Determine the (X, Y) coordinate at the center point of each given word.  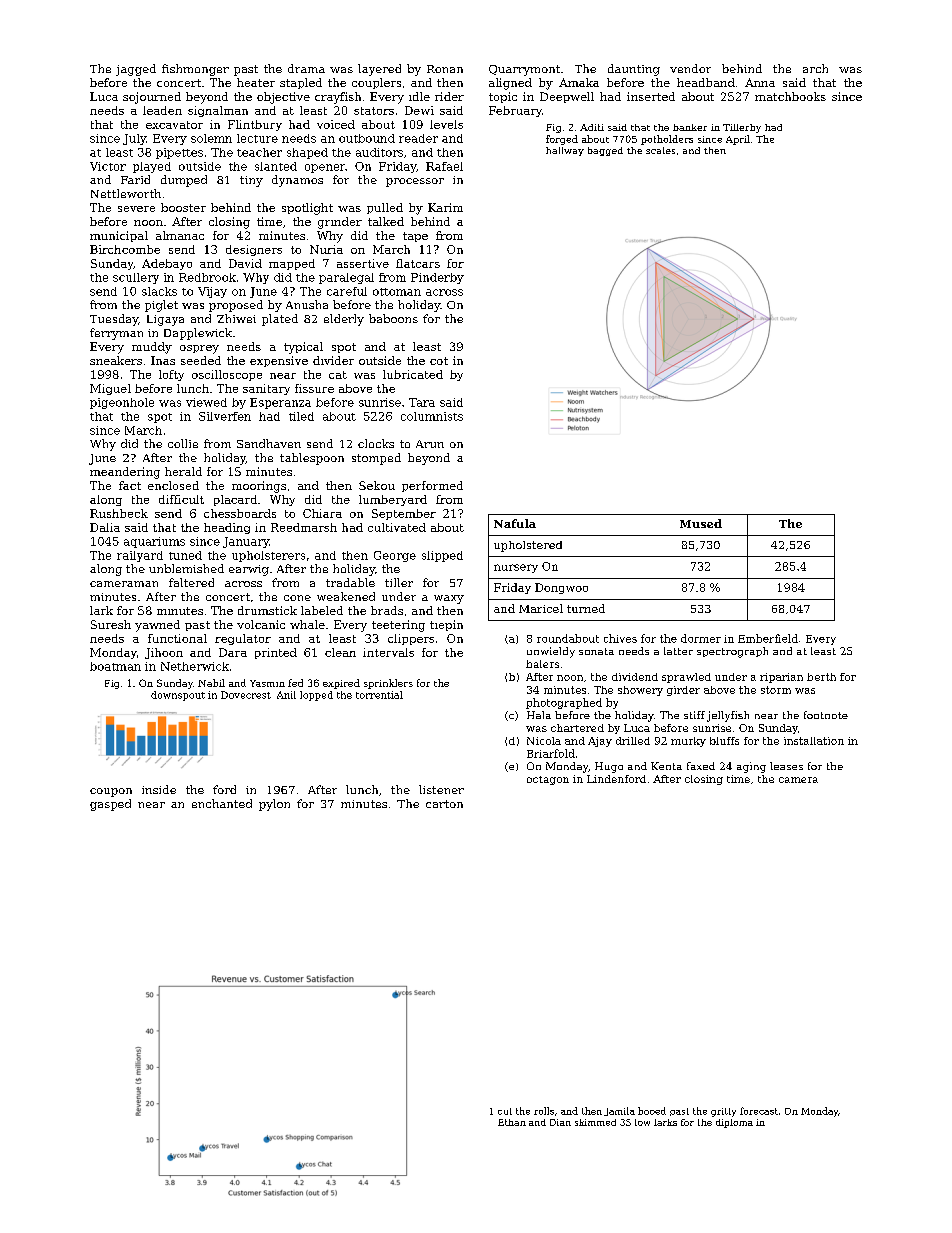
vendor (690, 68)
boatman (115, 666)
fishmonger (195, 70)
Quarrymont (524, 70)
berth (821, 677)
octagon (548, 780)
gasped (110, 805)
